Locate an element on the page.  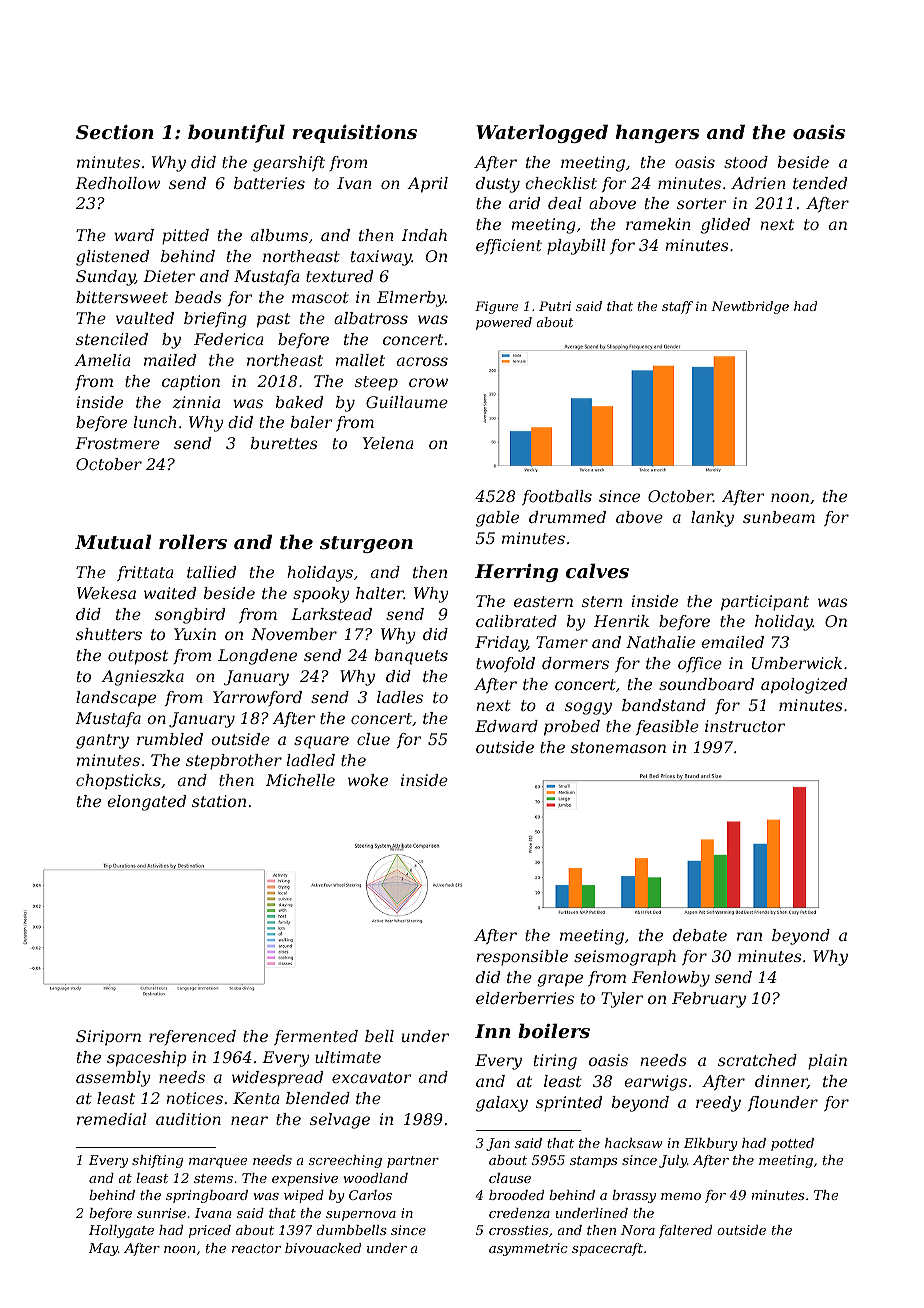
Hollygate is located at coordinates (121, 1231).
